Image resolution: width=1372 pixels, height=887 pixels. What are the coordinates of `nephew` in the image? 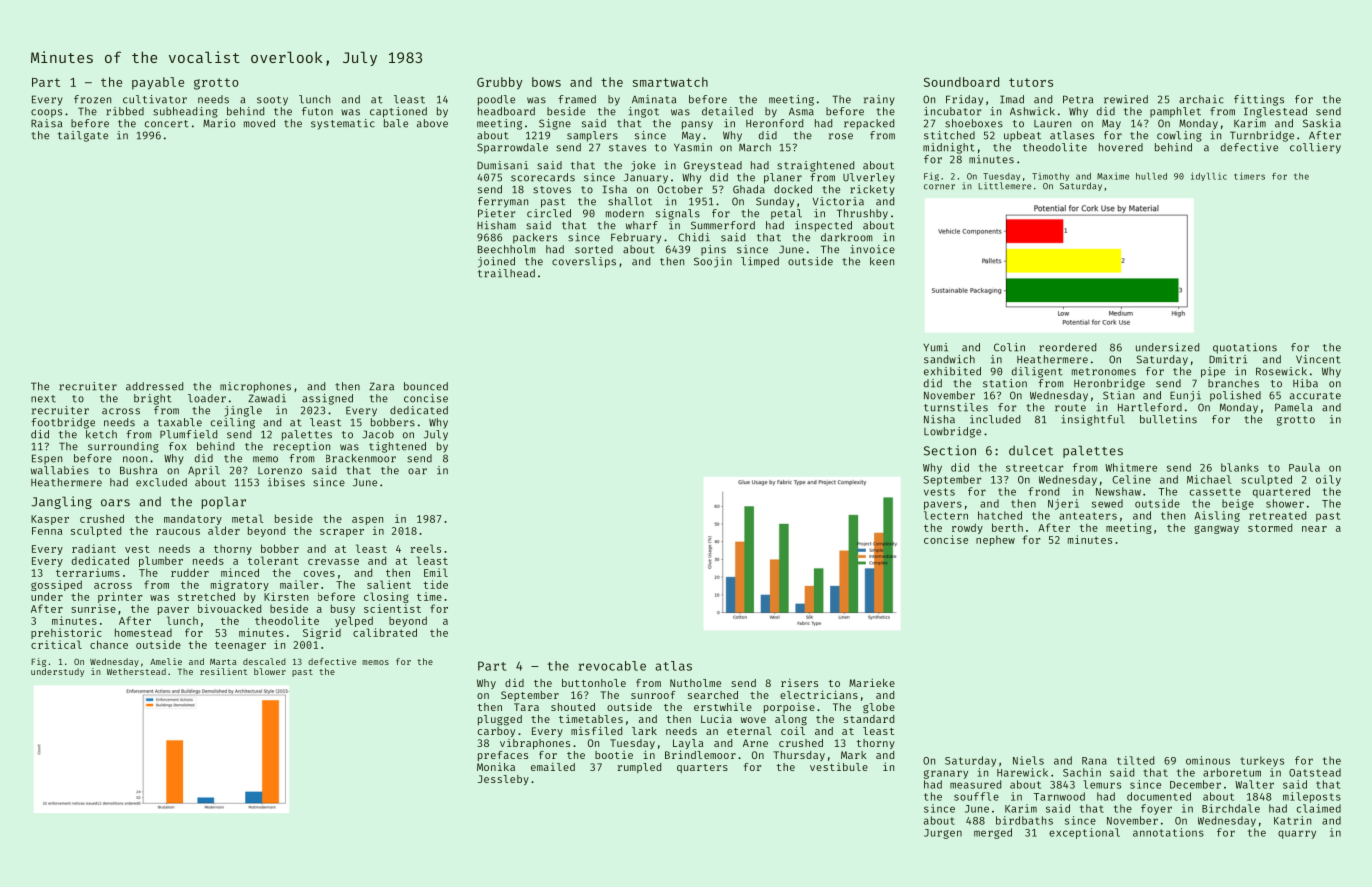 It's located at (995, 541).
